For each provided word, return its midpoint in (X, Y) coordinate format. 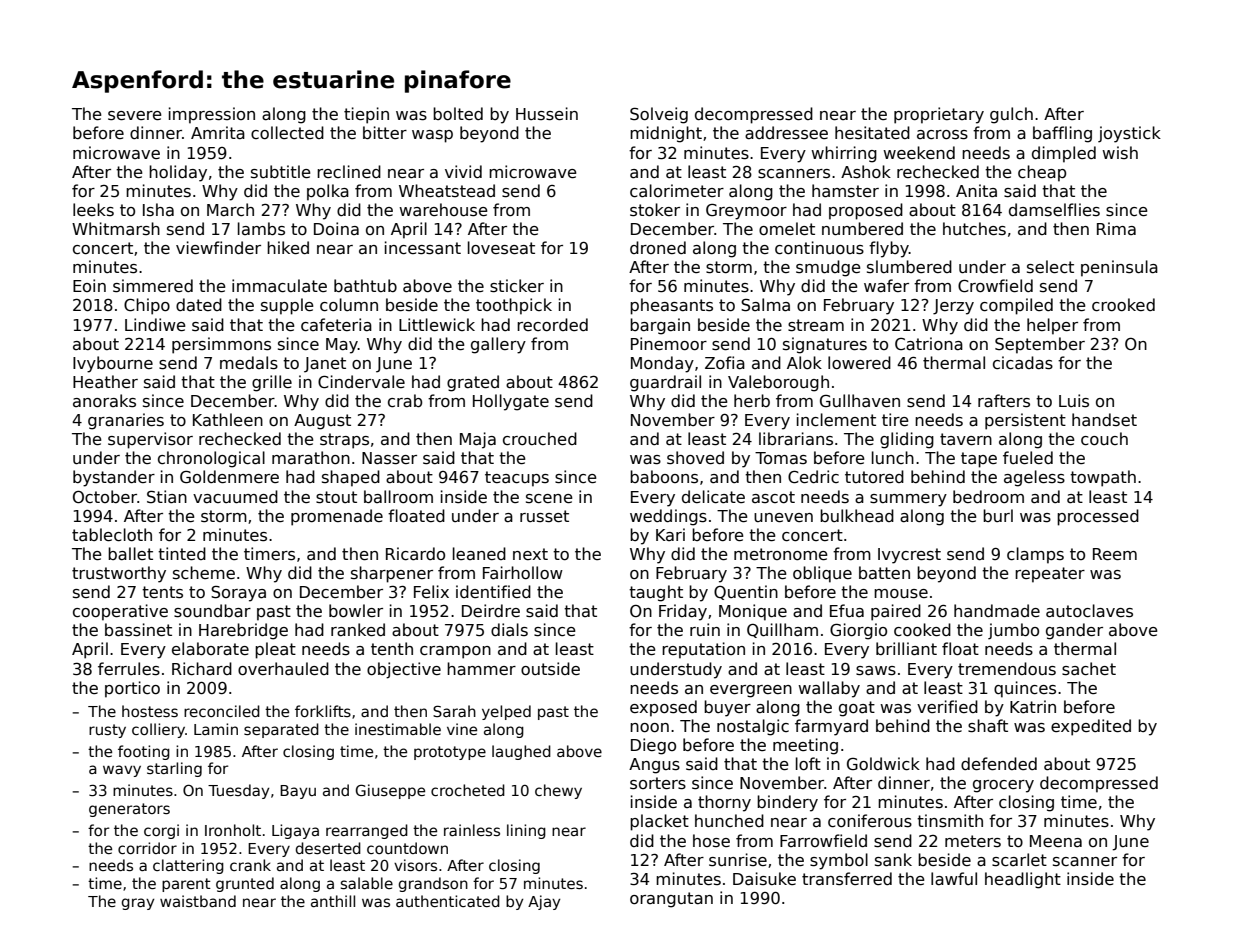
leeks (93, 209)
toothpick (514, 306)
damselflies (1054, 210)
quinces (1025, 689)
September (1040, 345)
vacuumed (235, 497)
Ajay (544, 902)
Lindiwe (155, 324)
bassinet (138, 630)
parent (186, 885)
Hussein (547, 114)
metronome (781, 554)
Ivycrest (909, 556)
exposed (663, 708)
